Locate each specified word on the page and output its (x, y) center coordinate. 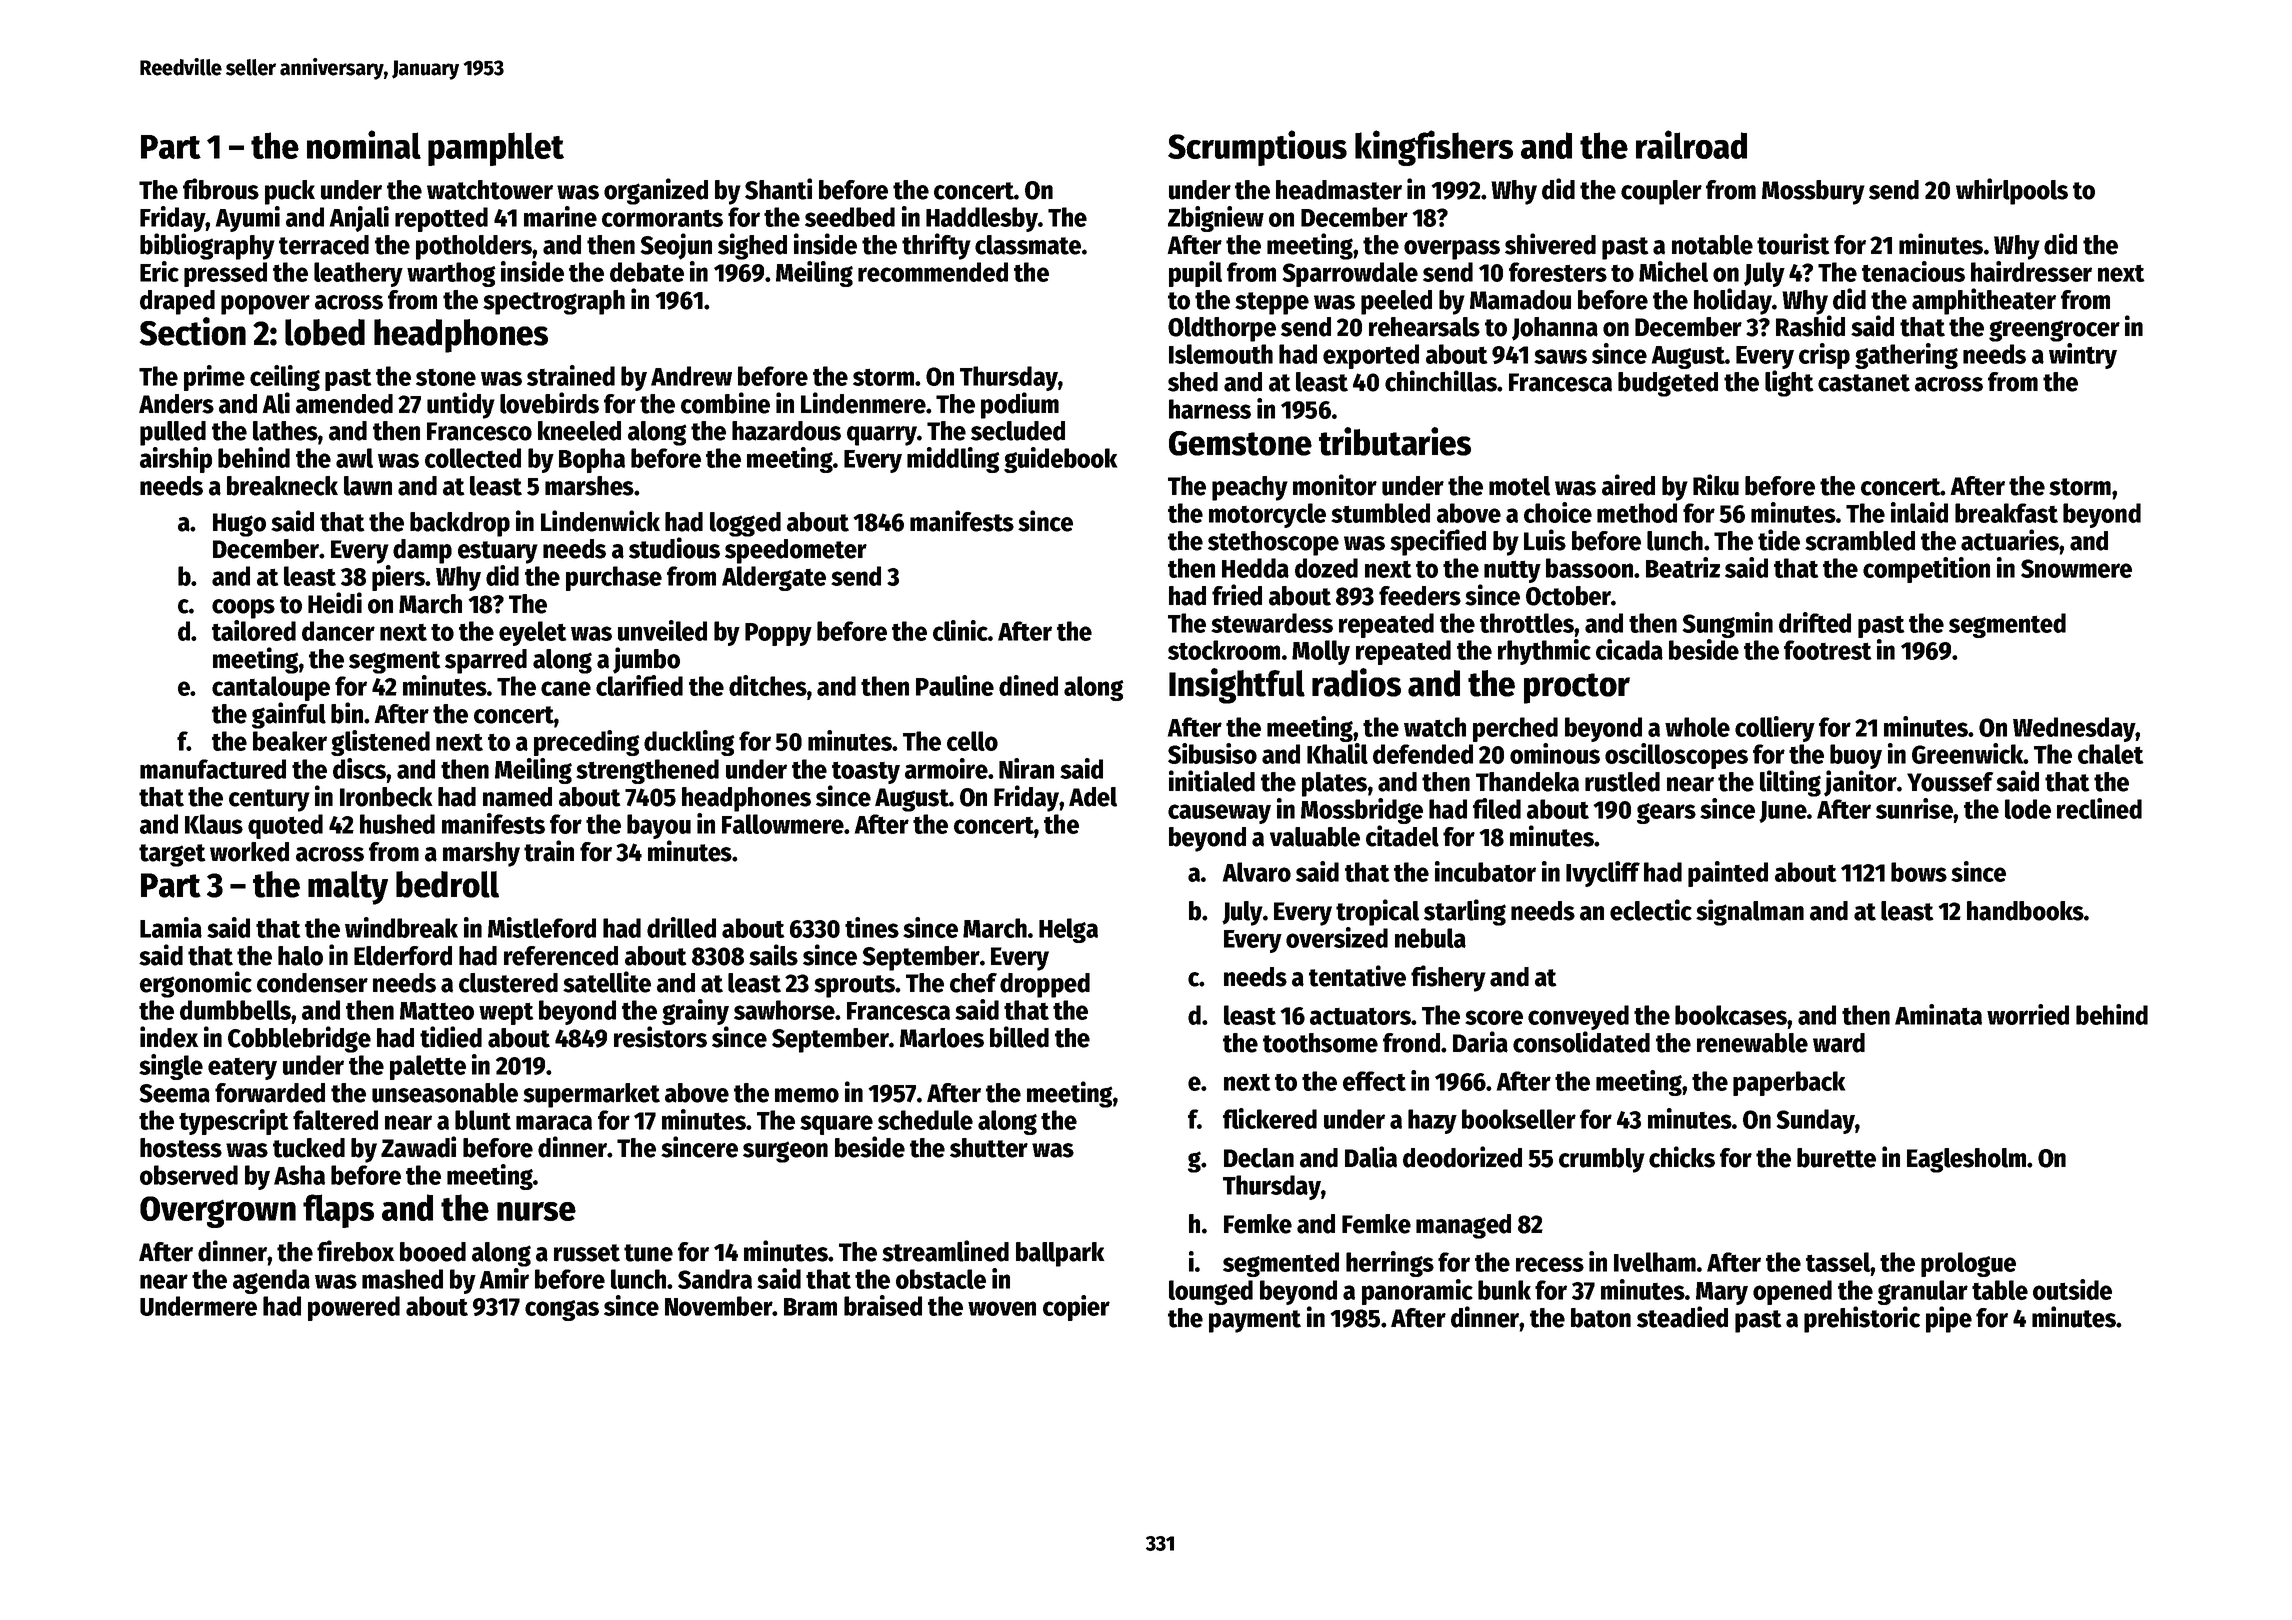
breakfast (2006, 513)
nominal (364, 144)
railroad (1691, 144)
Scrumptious (1257, 148)
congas (562, 1310)
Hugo (239, 525)
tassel (1838, 1262)
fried (1237, 595)
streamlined (945, 1251)
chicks (1682, 1157)
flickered (1270, 1118)
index (169, 1037)
